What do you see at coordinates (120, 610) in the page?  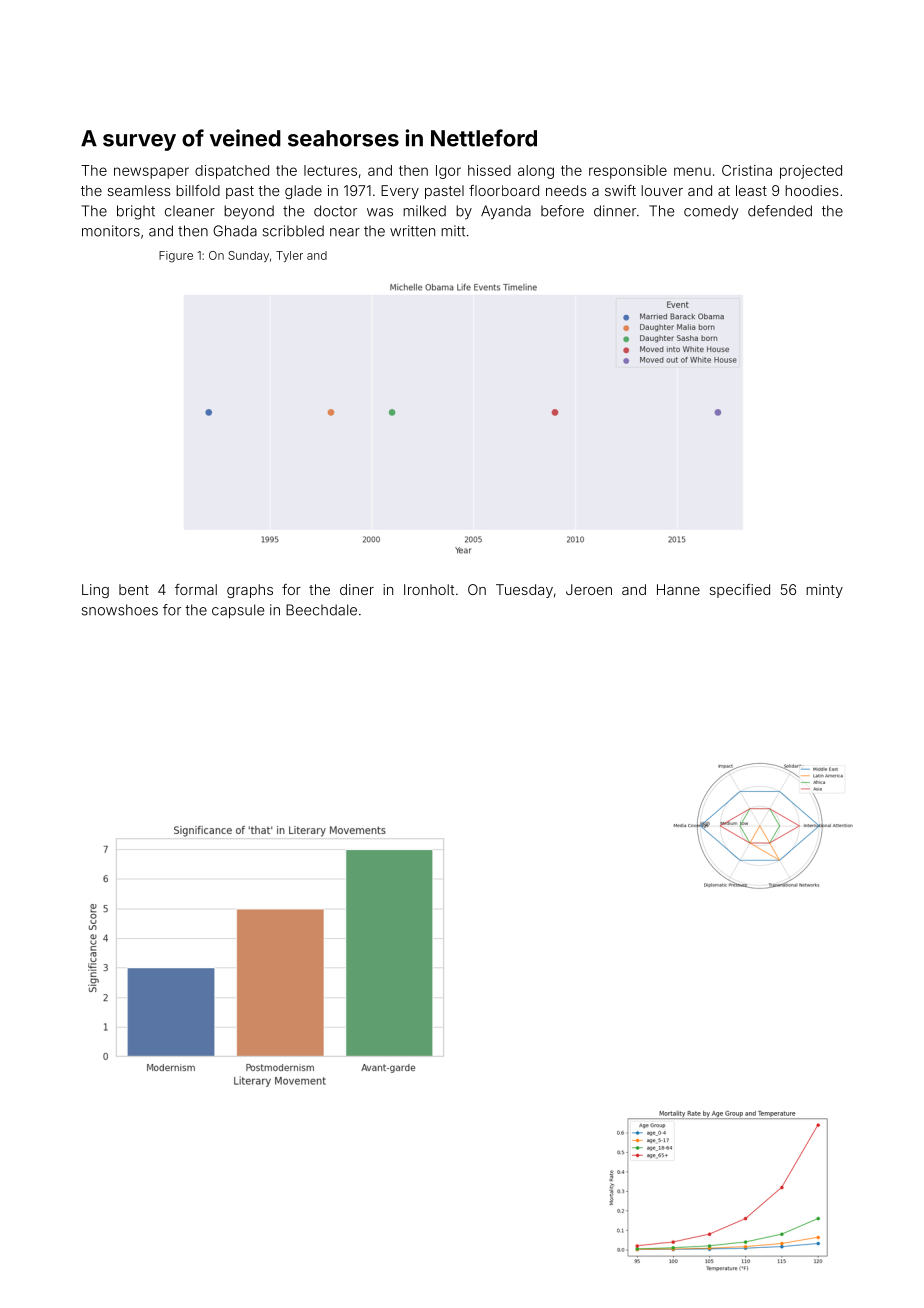 I see `snowshoes` at bounding box center [120, 610].
